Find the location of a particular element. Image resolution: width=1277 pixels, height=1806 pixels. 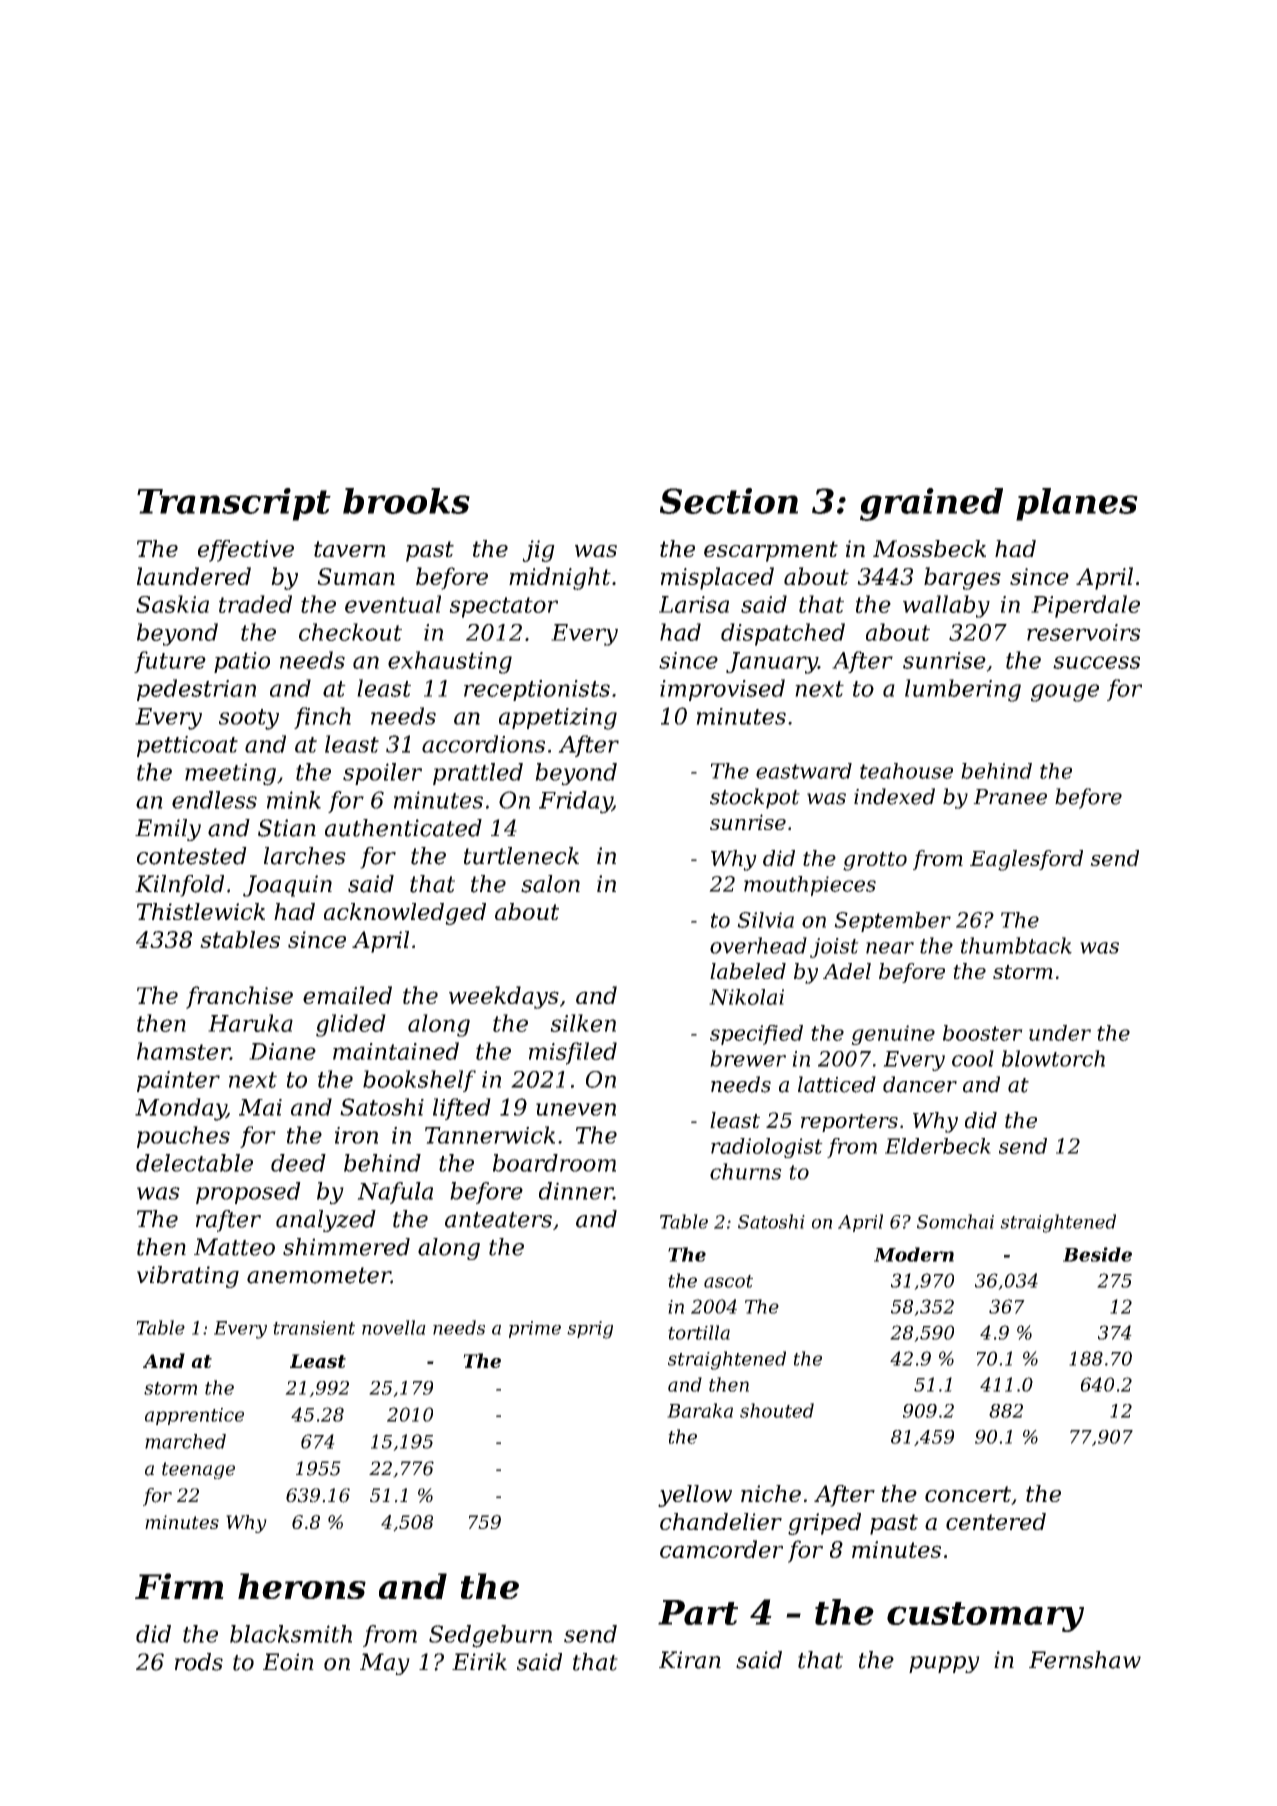

appetizing is located at coordinates (558, 719).
